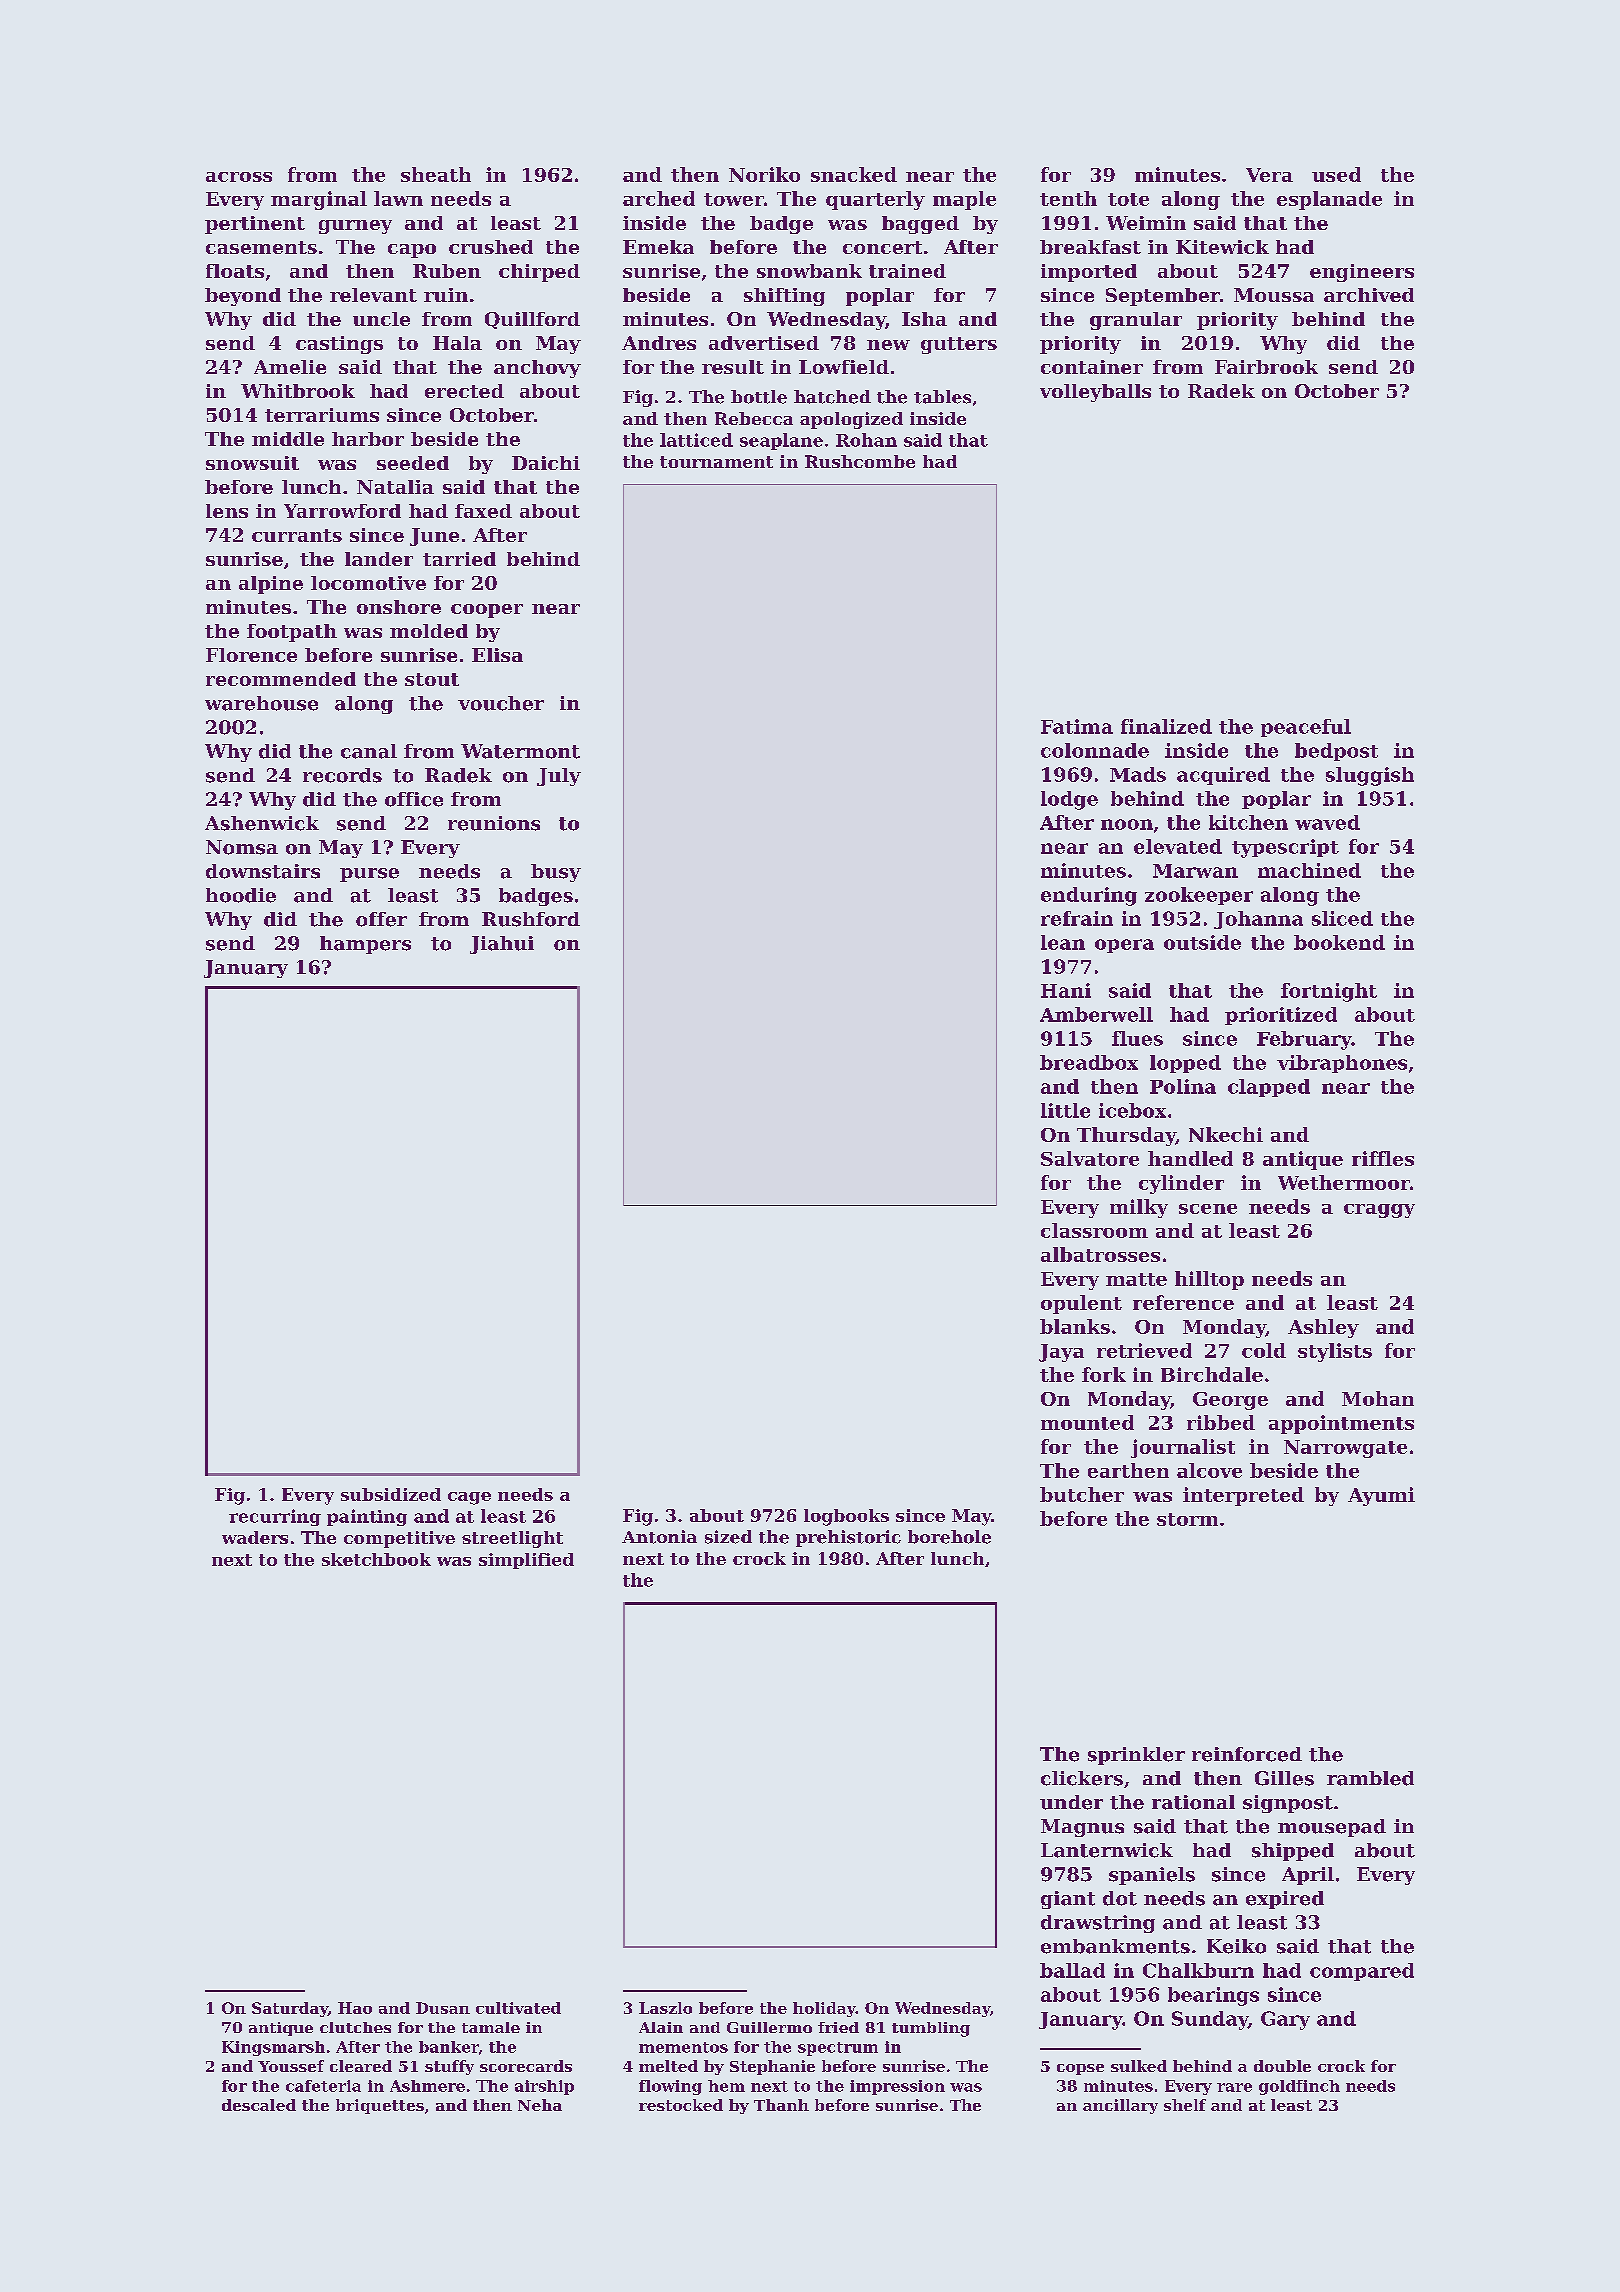  I want to click on advertised, so click(764, 343).
